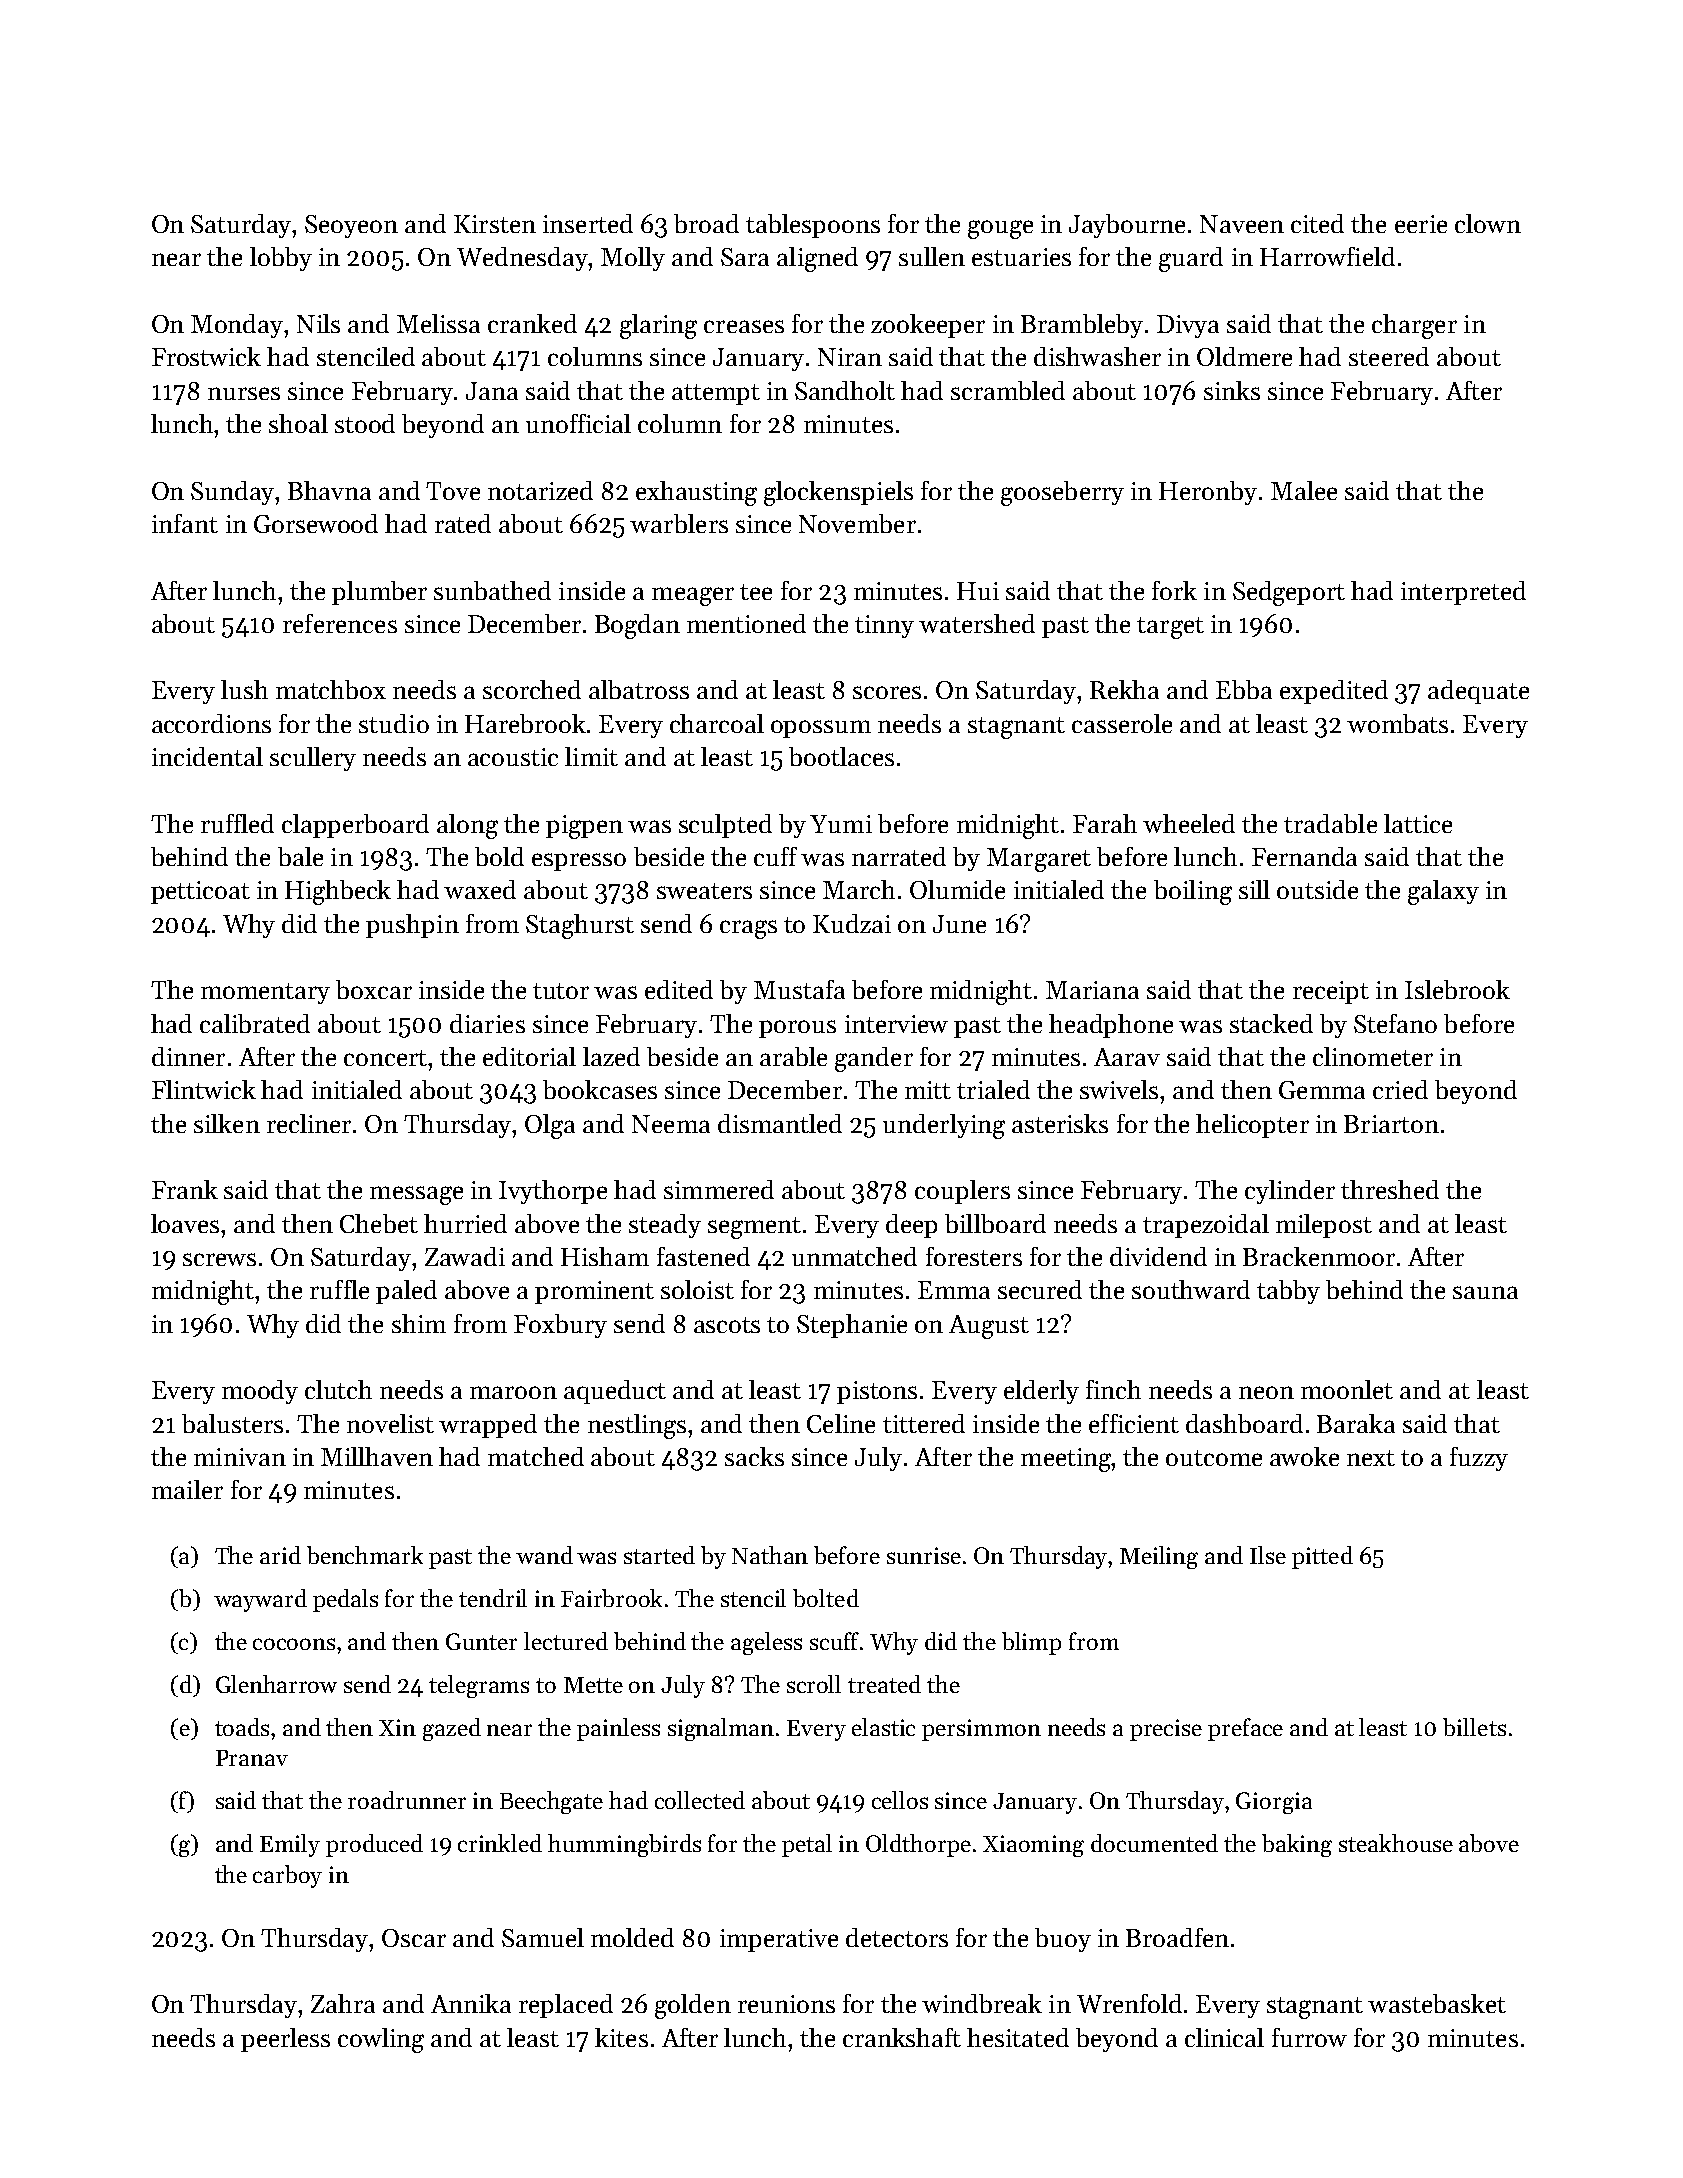  Describe the element at coordinates (1317, 223) in the screenshot. I see `cited` at that location.
